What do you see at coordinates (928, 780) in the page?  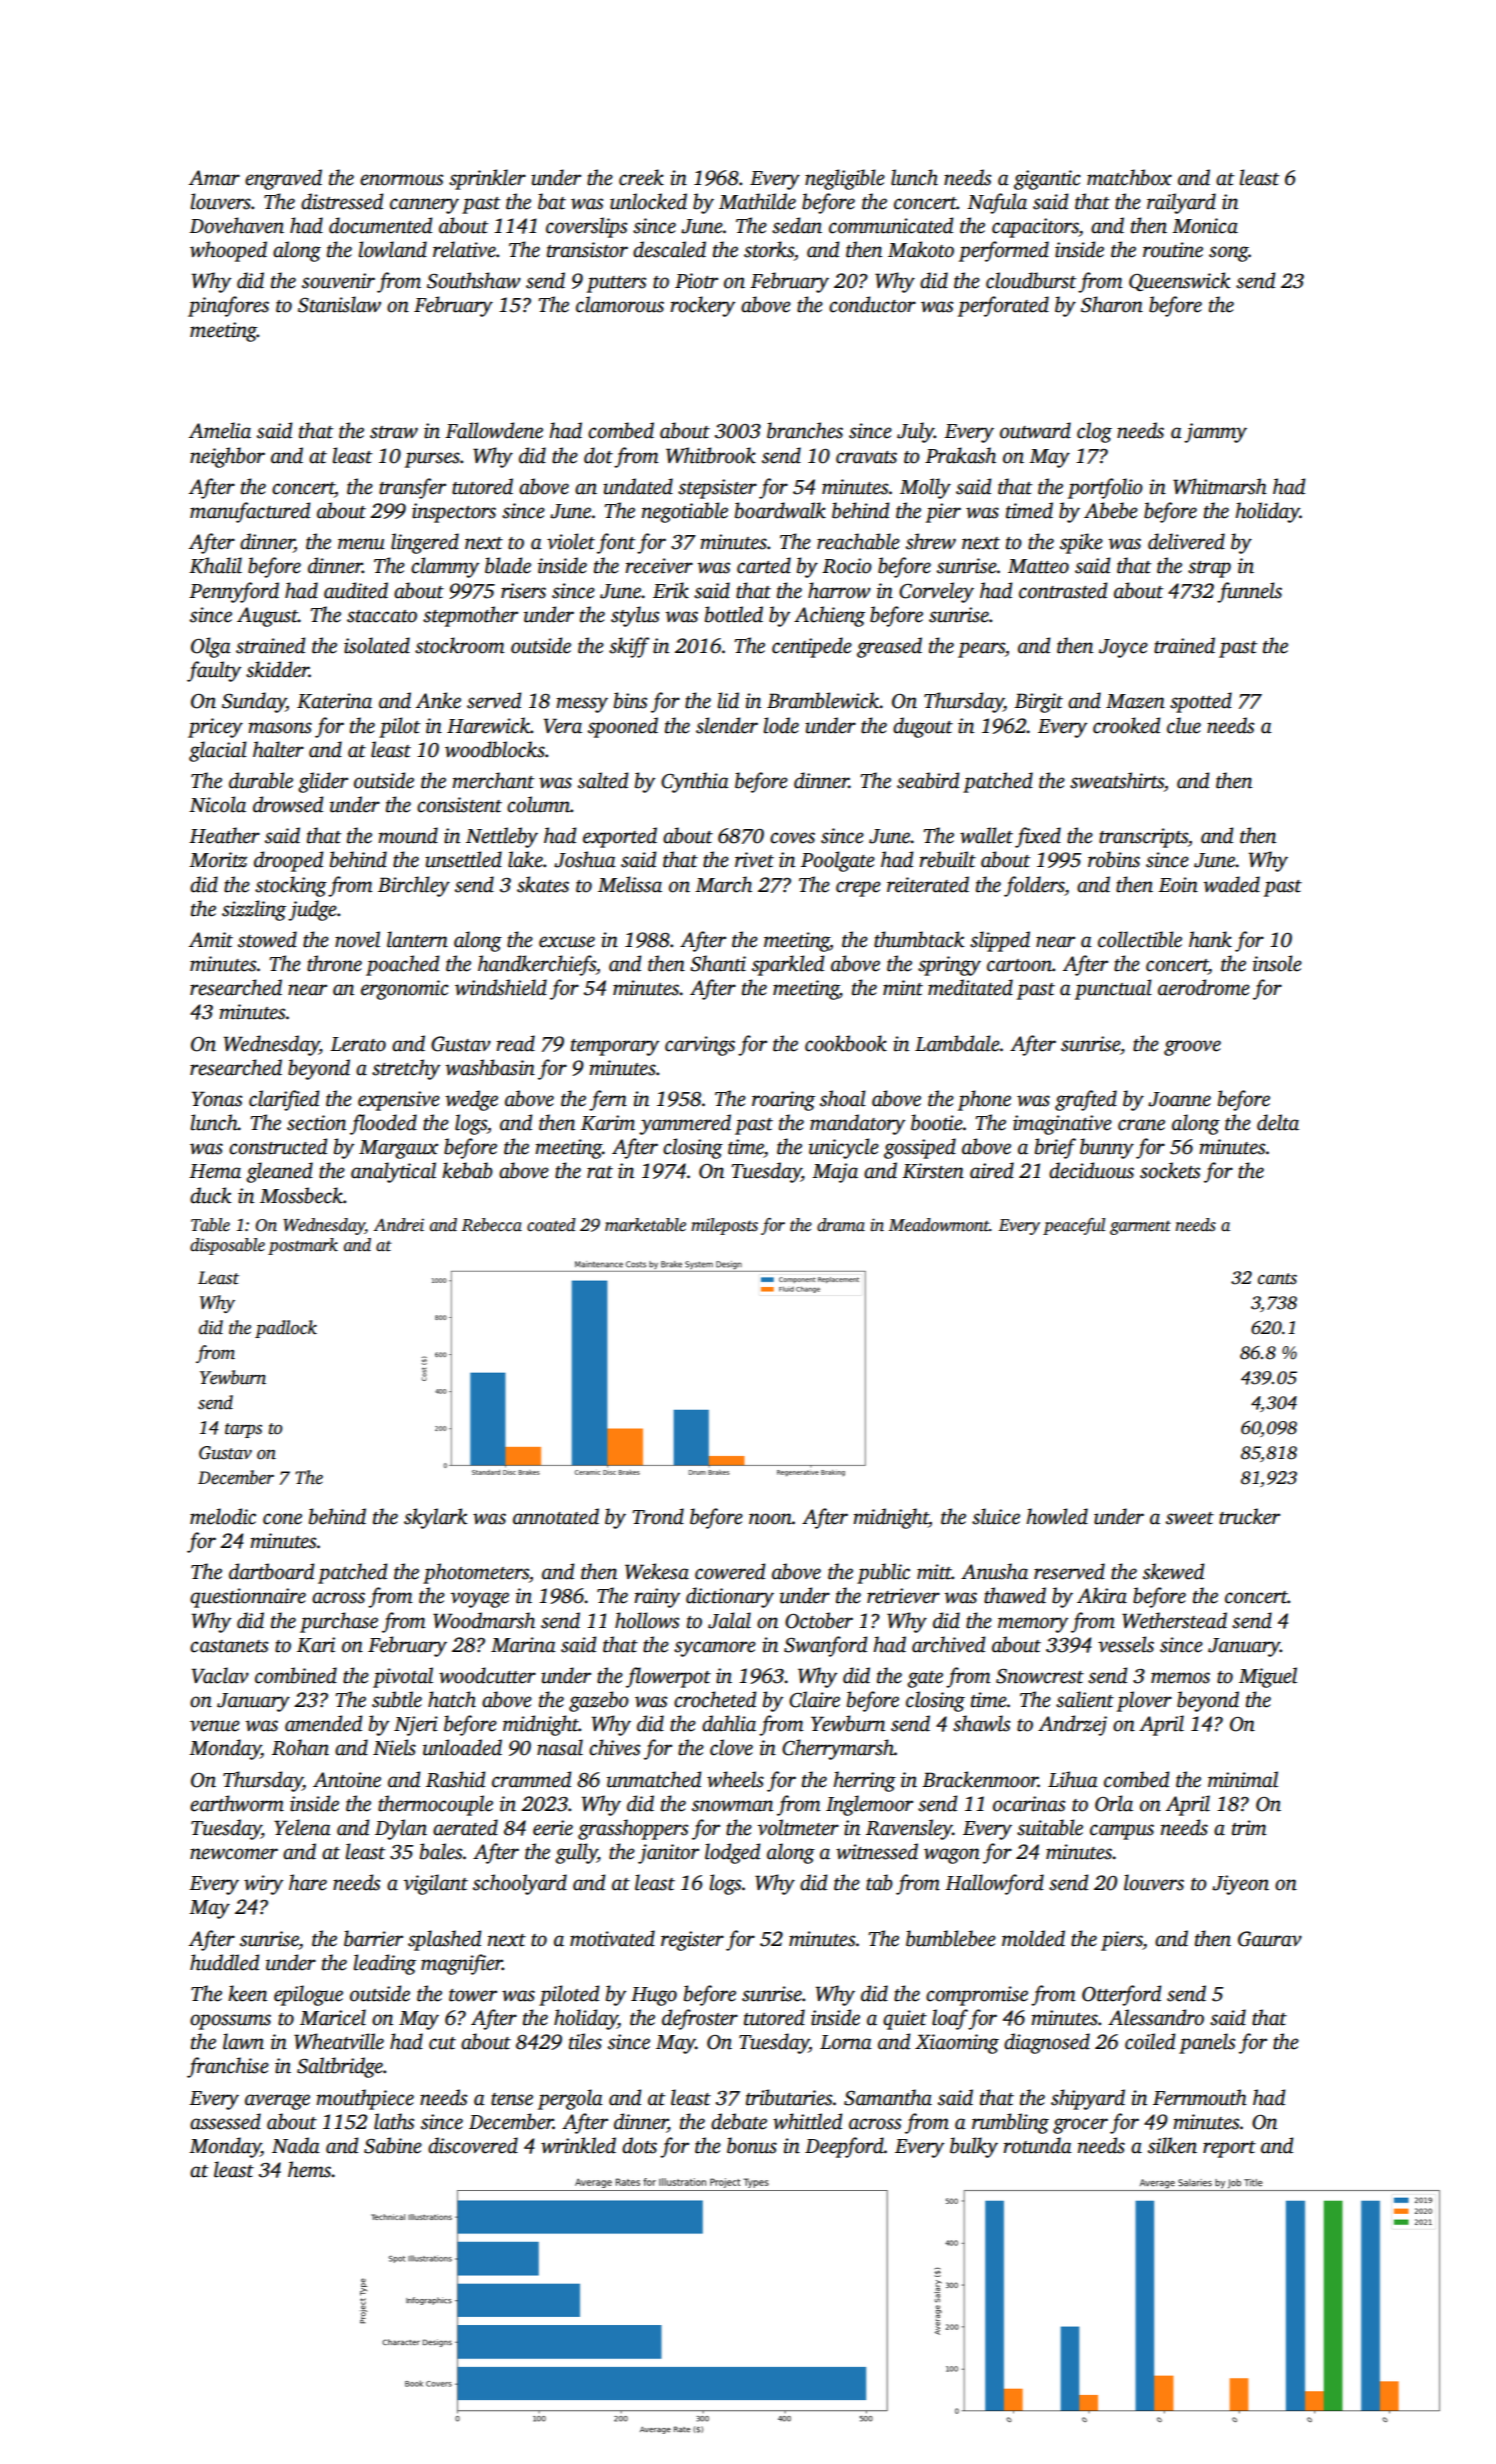 I see `seabird` at bounding box center [928, 780].
